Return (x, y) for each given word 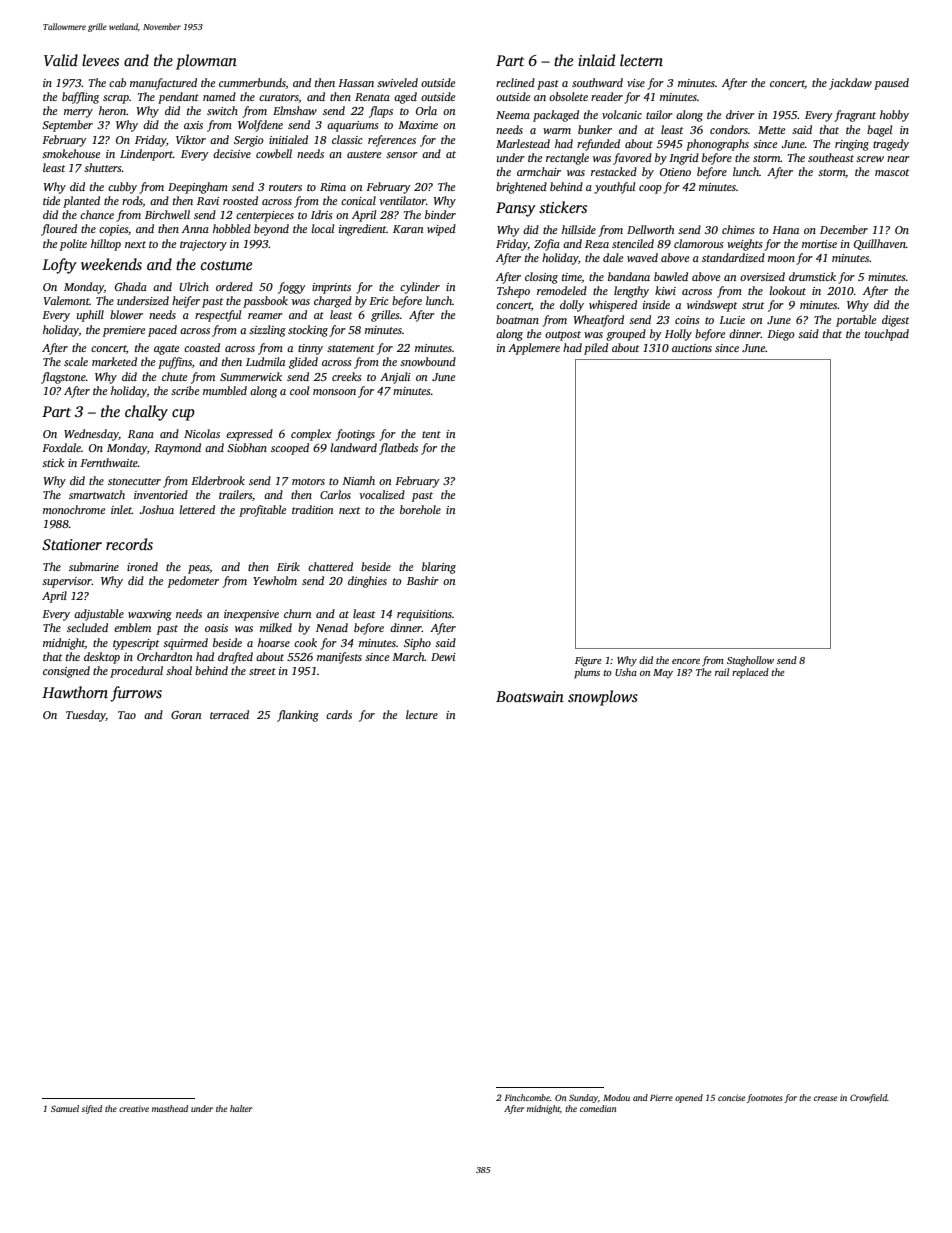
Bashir (423, 580)
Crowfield (868, 1098)
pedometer (193, 582)
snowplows (603, 698)
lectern (641, 60)
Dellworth (650, 229)
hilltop (106, 245)
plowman (206, 62)
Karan (408, 229)
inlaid (596, 60)
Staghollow (750, 661)
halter (241, 1108)
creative (134, 1108)
